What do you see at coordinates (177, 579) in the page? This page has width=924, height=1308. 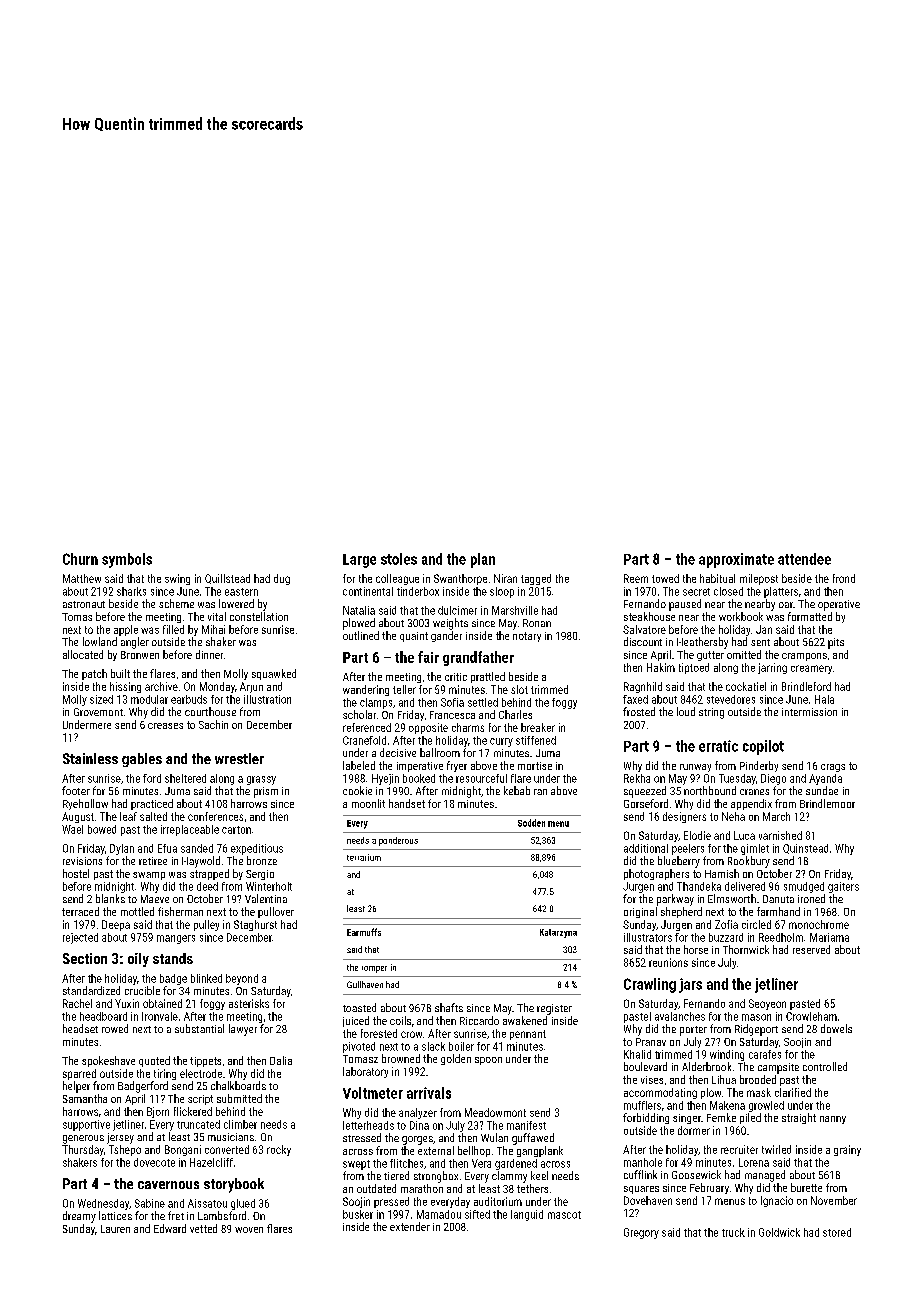 I see `swing` at bounding box center [177, 579].
